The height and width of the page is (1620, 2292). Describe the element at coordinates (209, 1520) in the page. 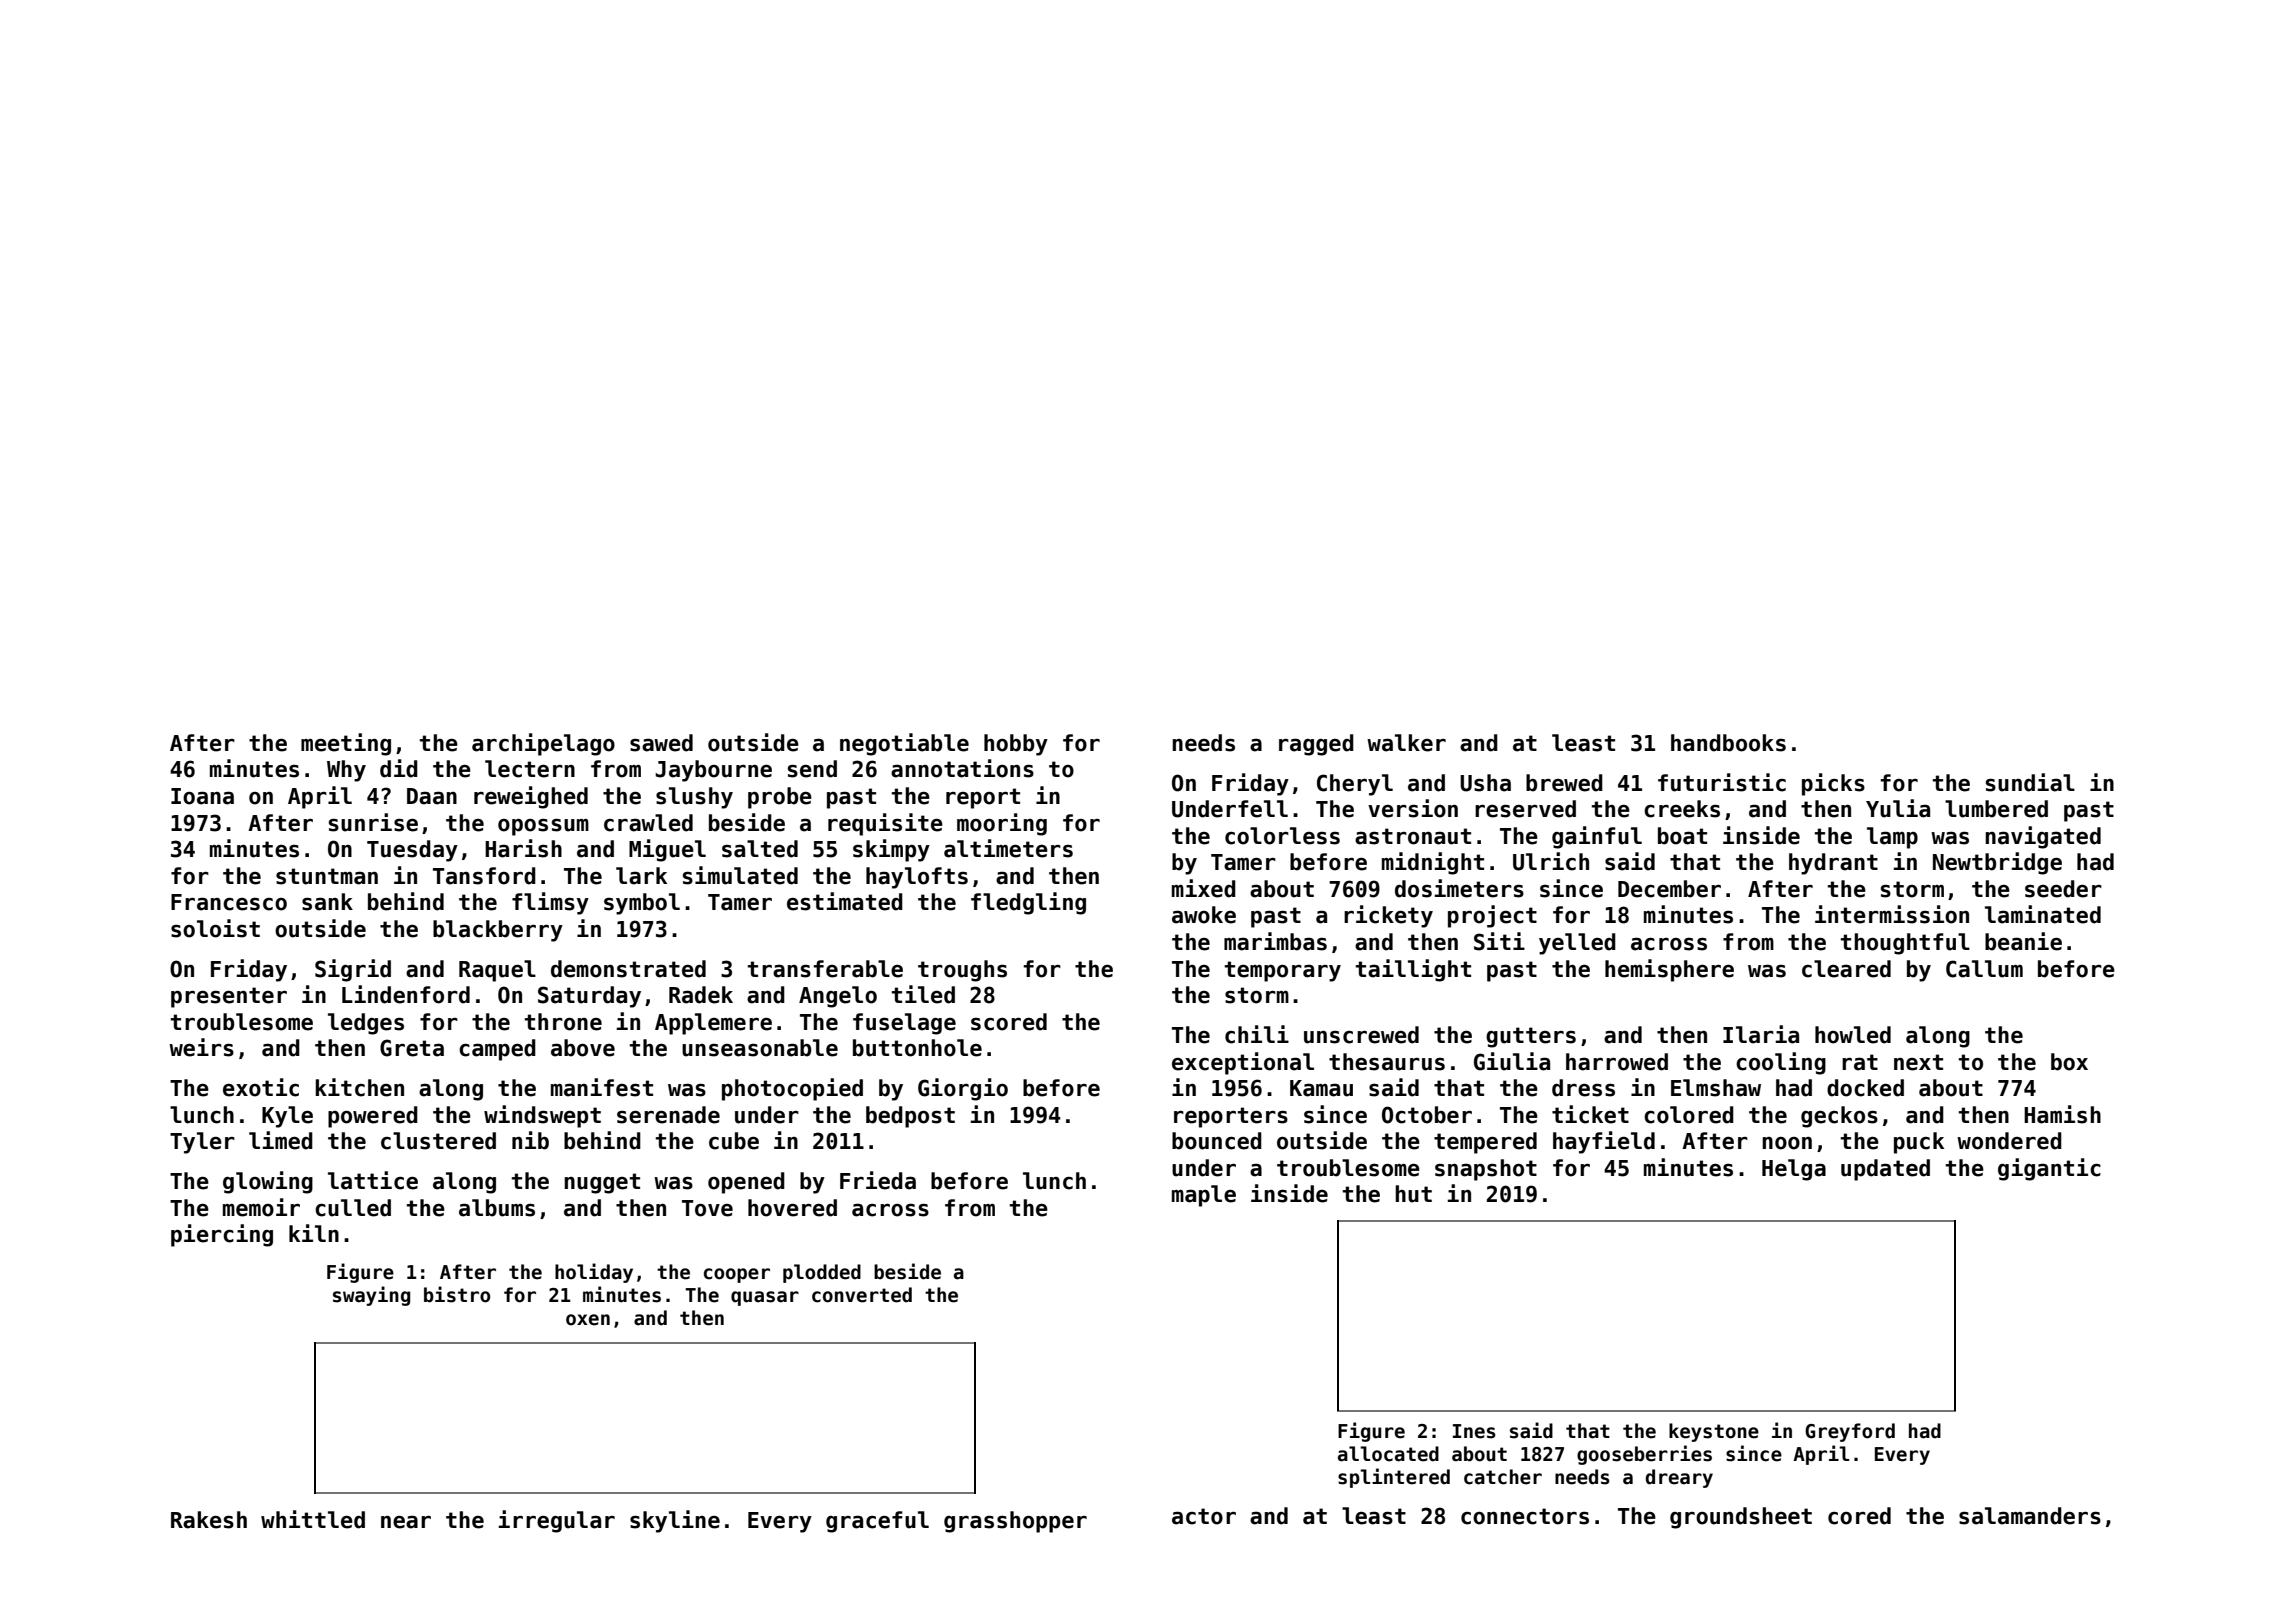

I see `Rakesh` at that location.
